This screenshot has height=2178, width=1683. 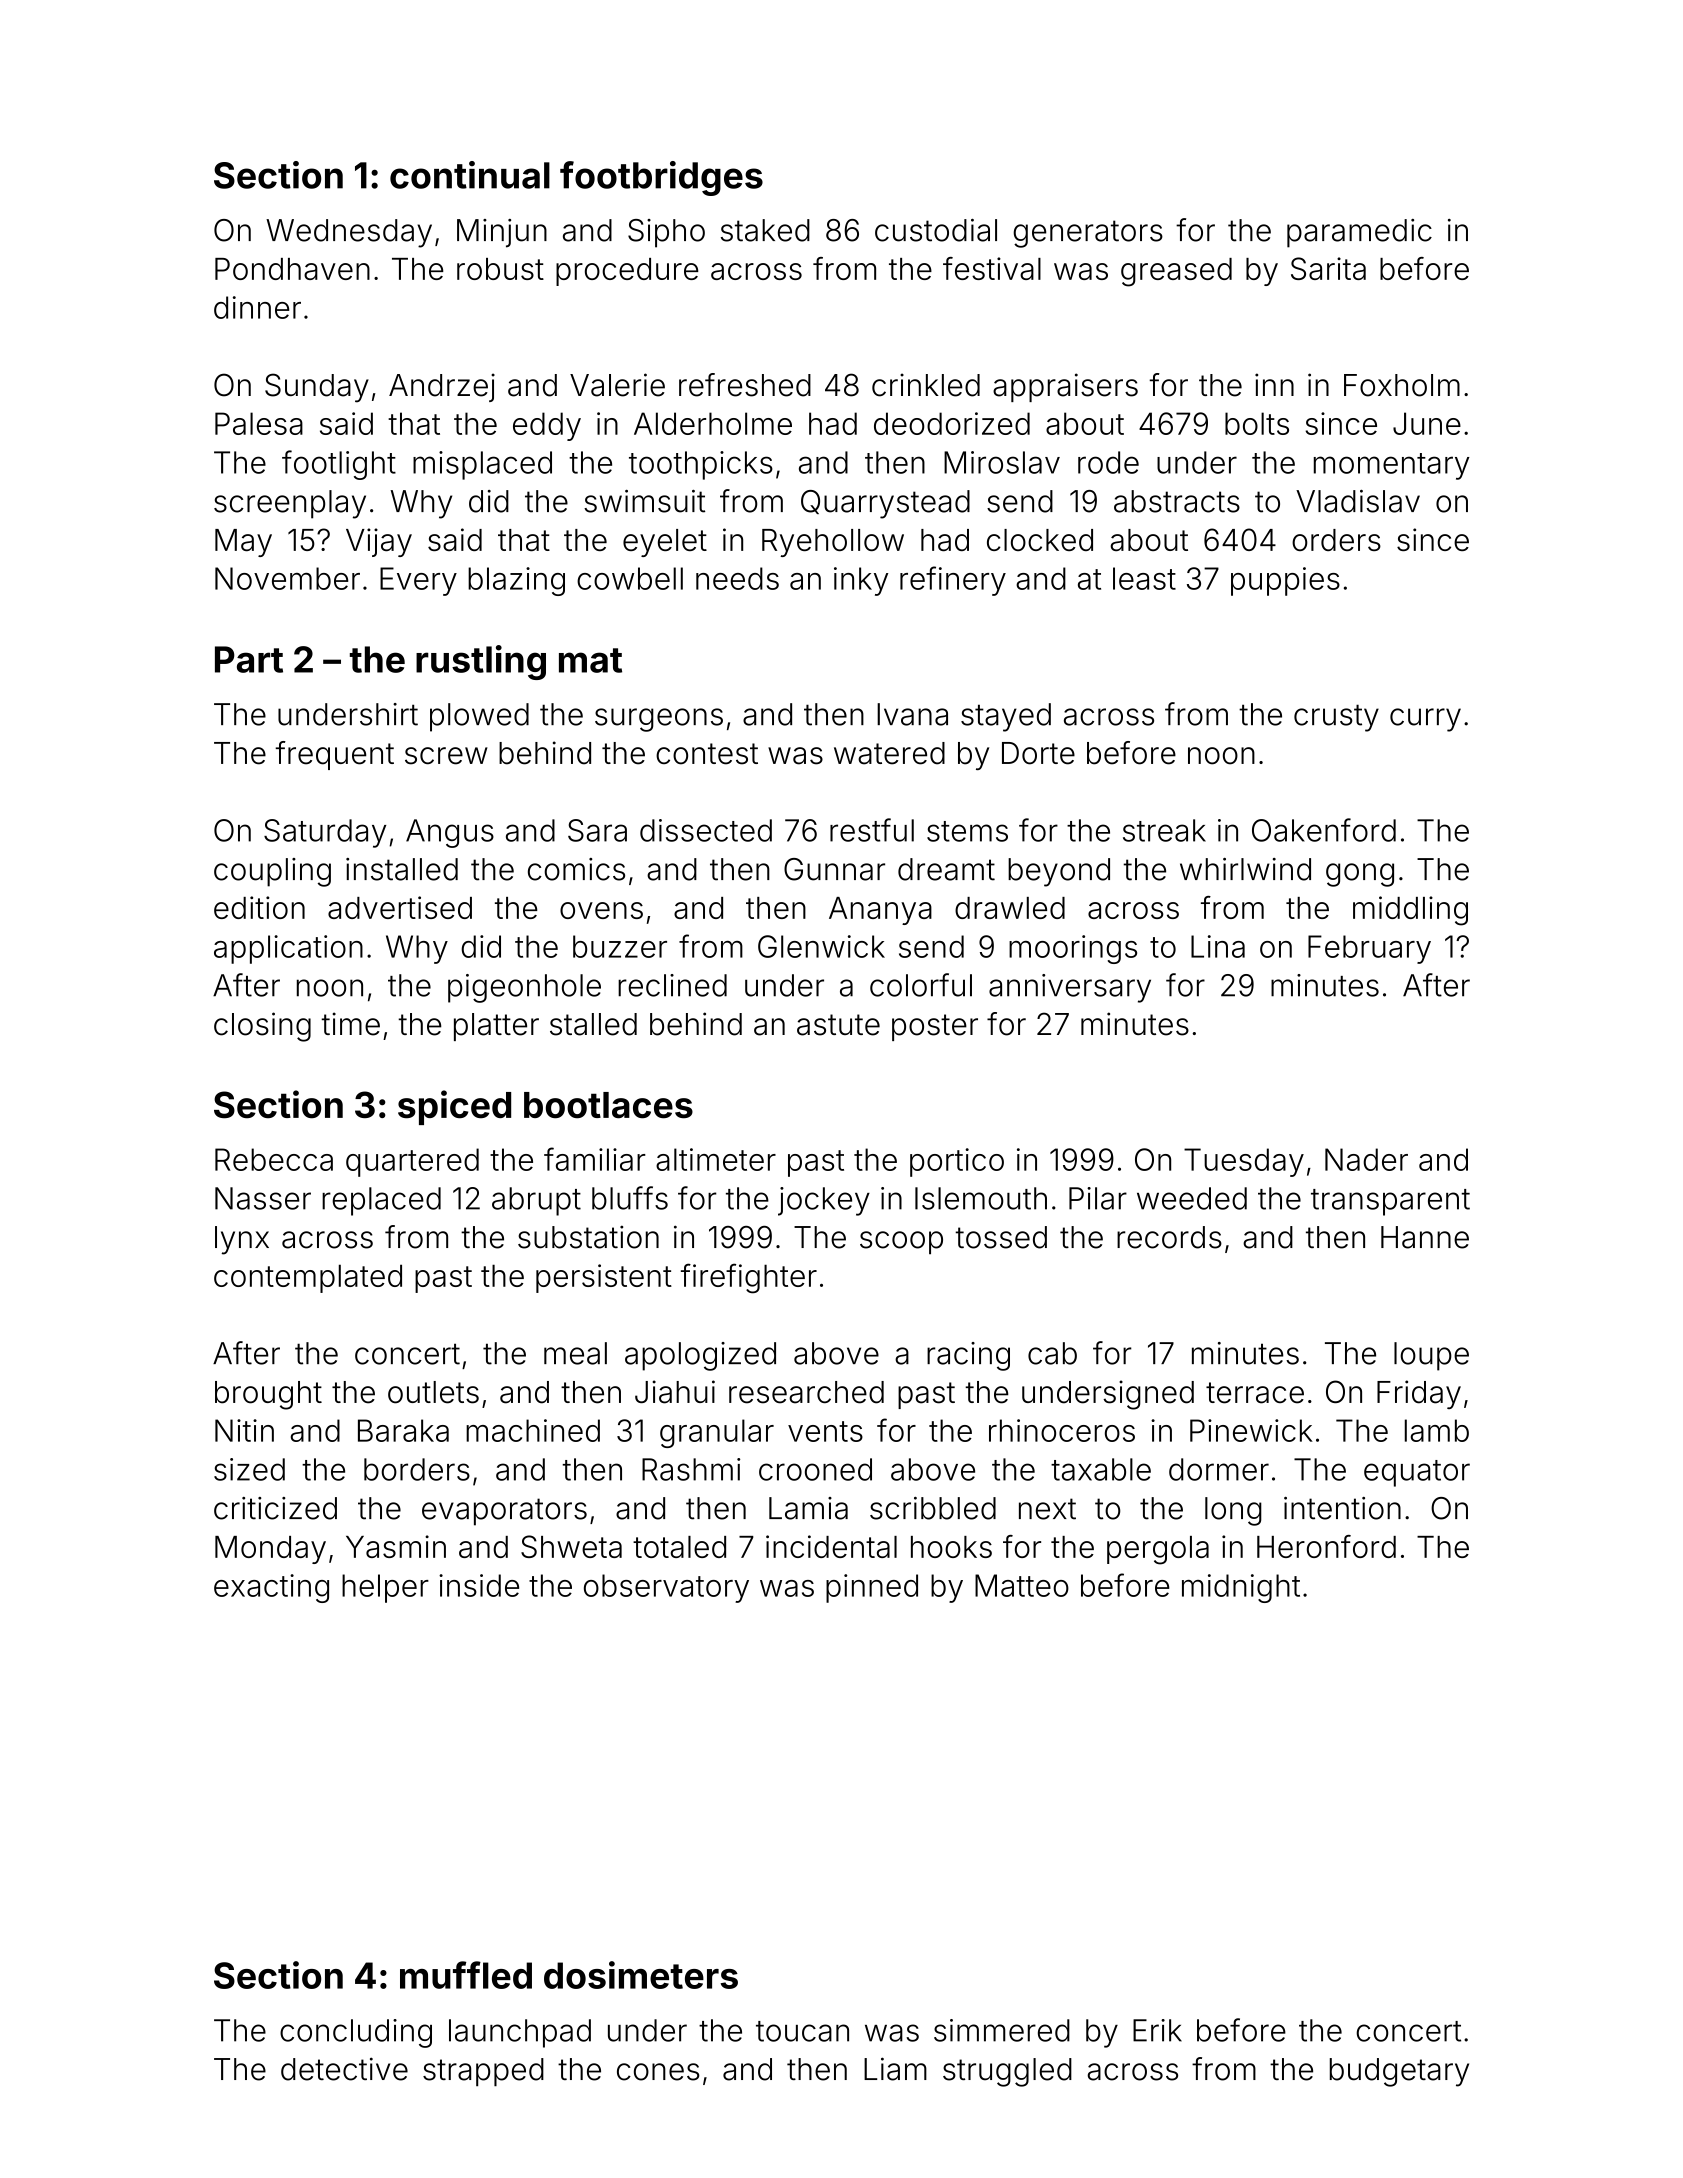 I want to click on curry, so click(x=1425, y=720).
